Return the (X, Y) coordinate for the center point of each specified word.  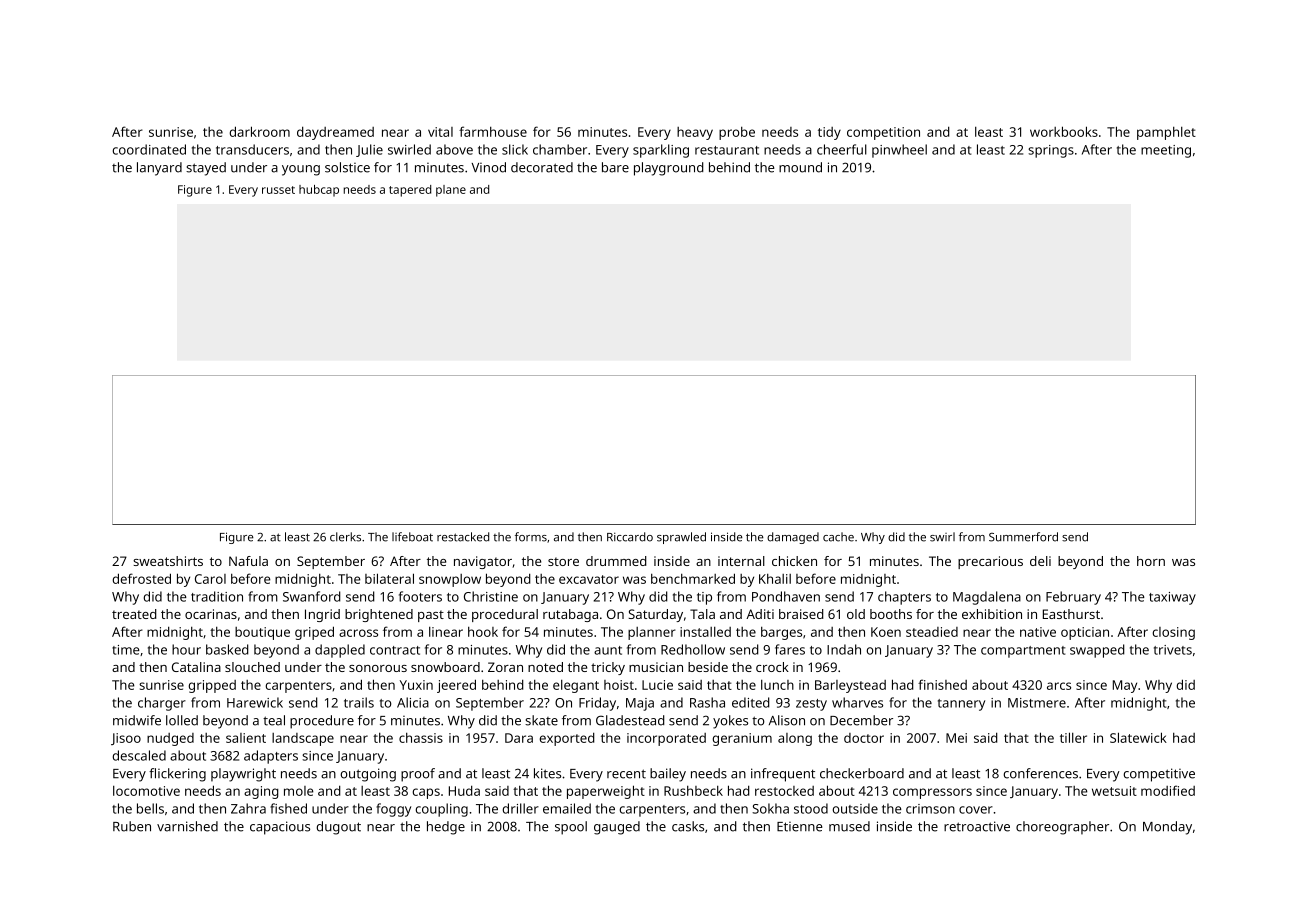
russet (278, 190)
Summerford (1023, 537)
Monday (1167, 828)
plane (451, 191)
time (126, 650)
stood (811, 808)
